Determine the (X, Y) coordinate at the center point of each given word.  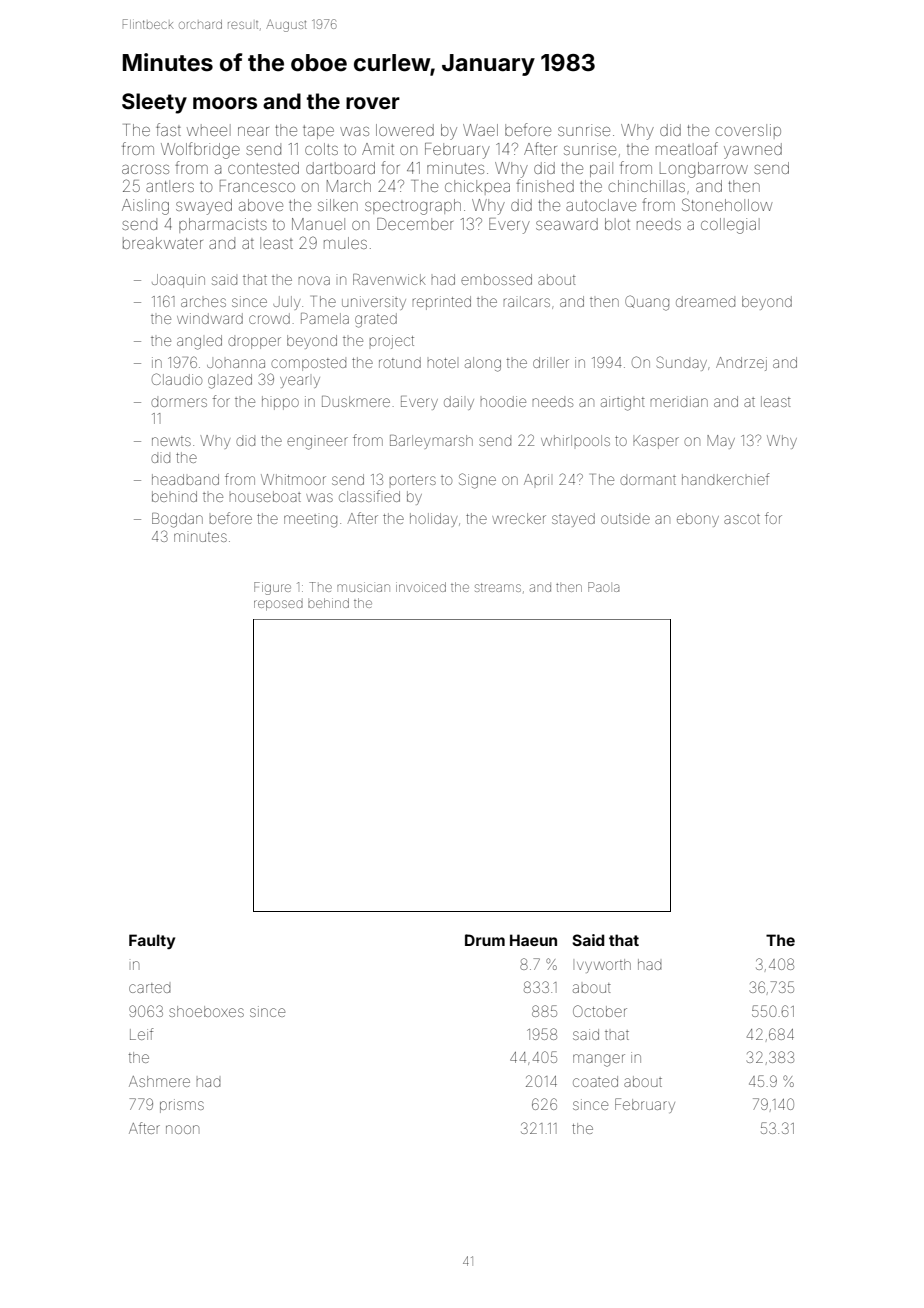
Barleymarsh (431, 442)
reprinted (442, 303)
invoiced (421, 587)
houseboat (265, 496)
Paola (603, 587)
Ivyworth (604, 966)
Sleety (154, 103)
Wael (480, 130)
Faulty (152, 941)
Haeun (533, 940)
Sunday (682, 363)
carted (150, 988)
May (721, 442)
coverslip (748, 131)
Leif (141, 1034)
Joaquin (178, 281)
